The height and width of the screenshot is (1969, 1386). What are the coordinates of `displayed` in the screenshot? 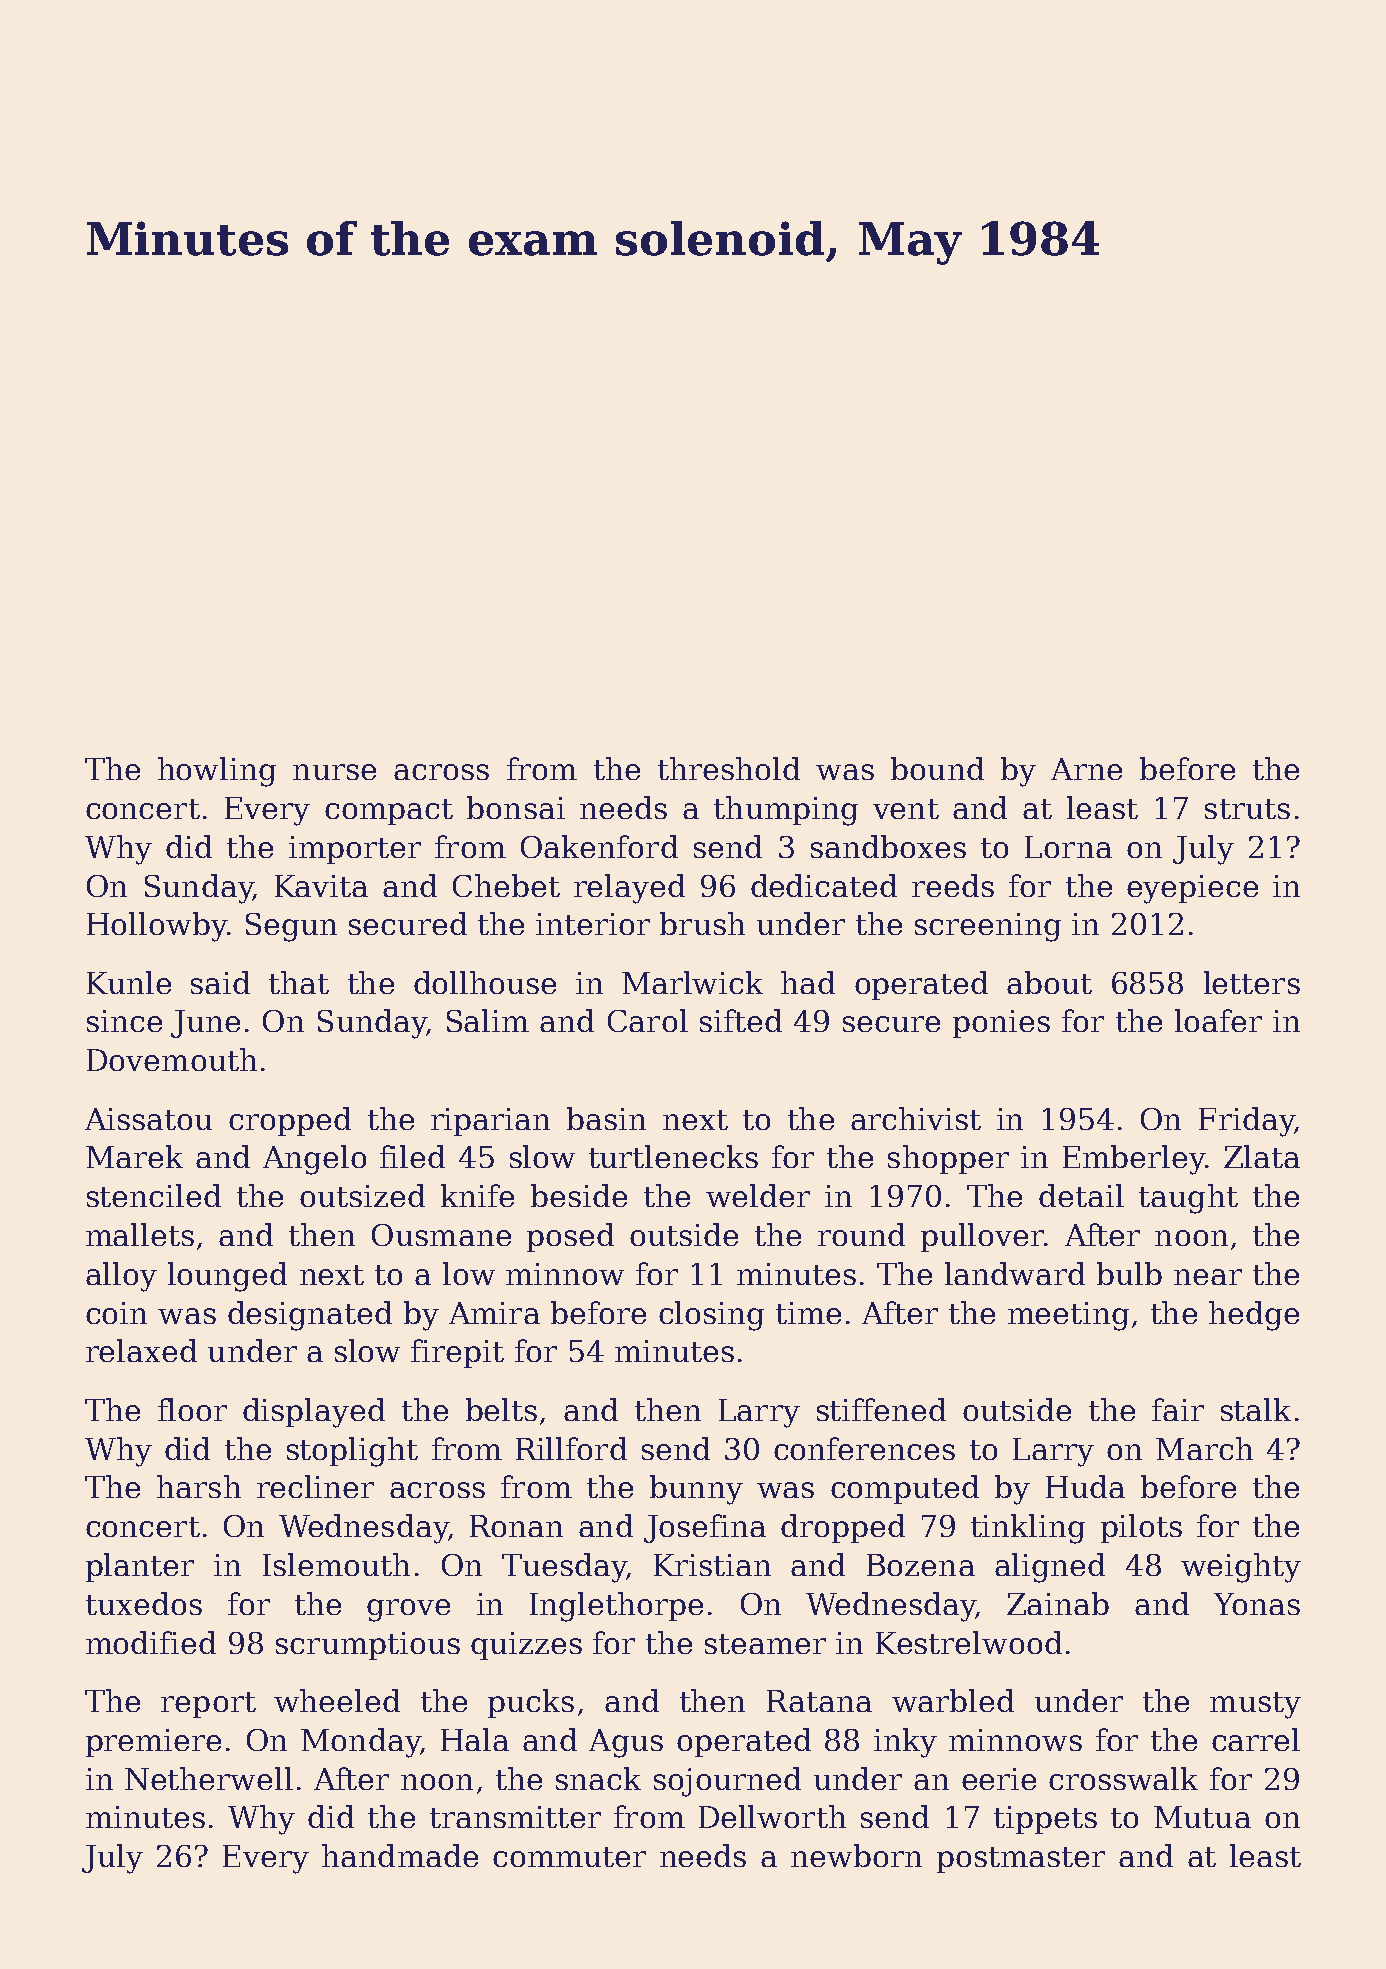 It's located at (314, 1413).
